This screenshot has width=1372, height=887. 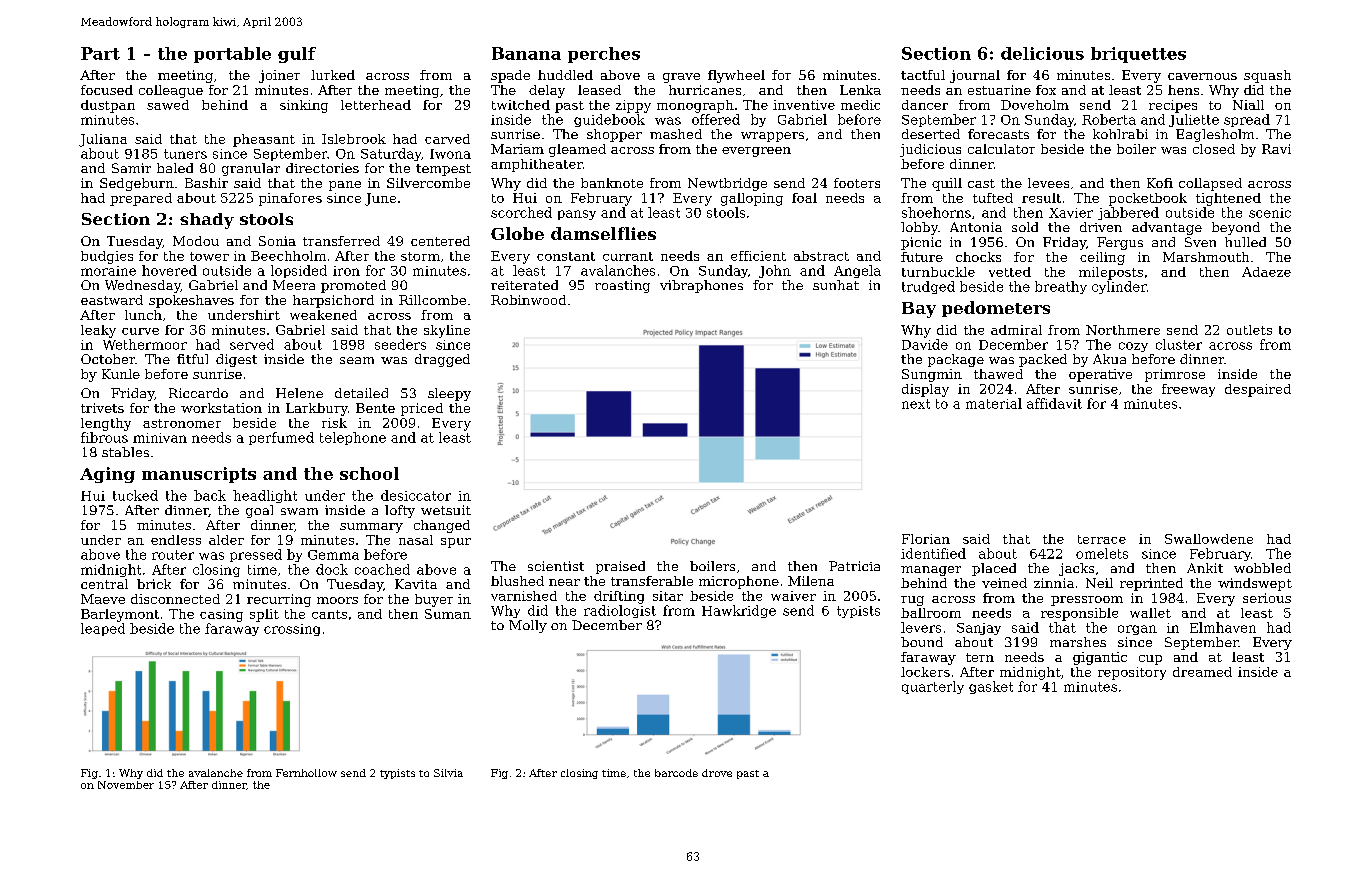 I want to click on recurring, so click(x=279, y=600).
